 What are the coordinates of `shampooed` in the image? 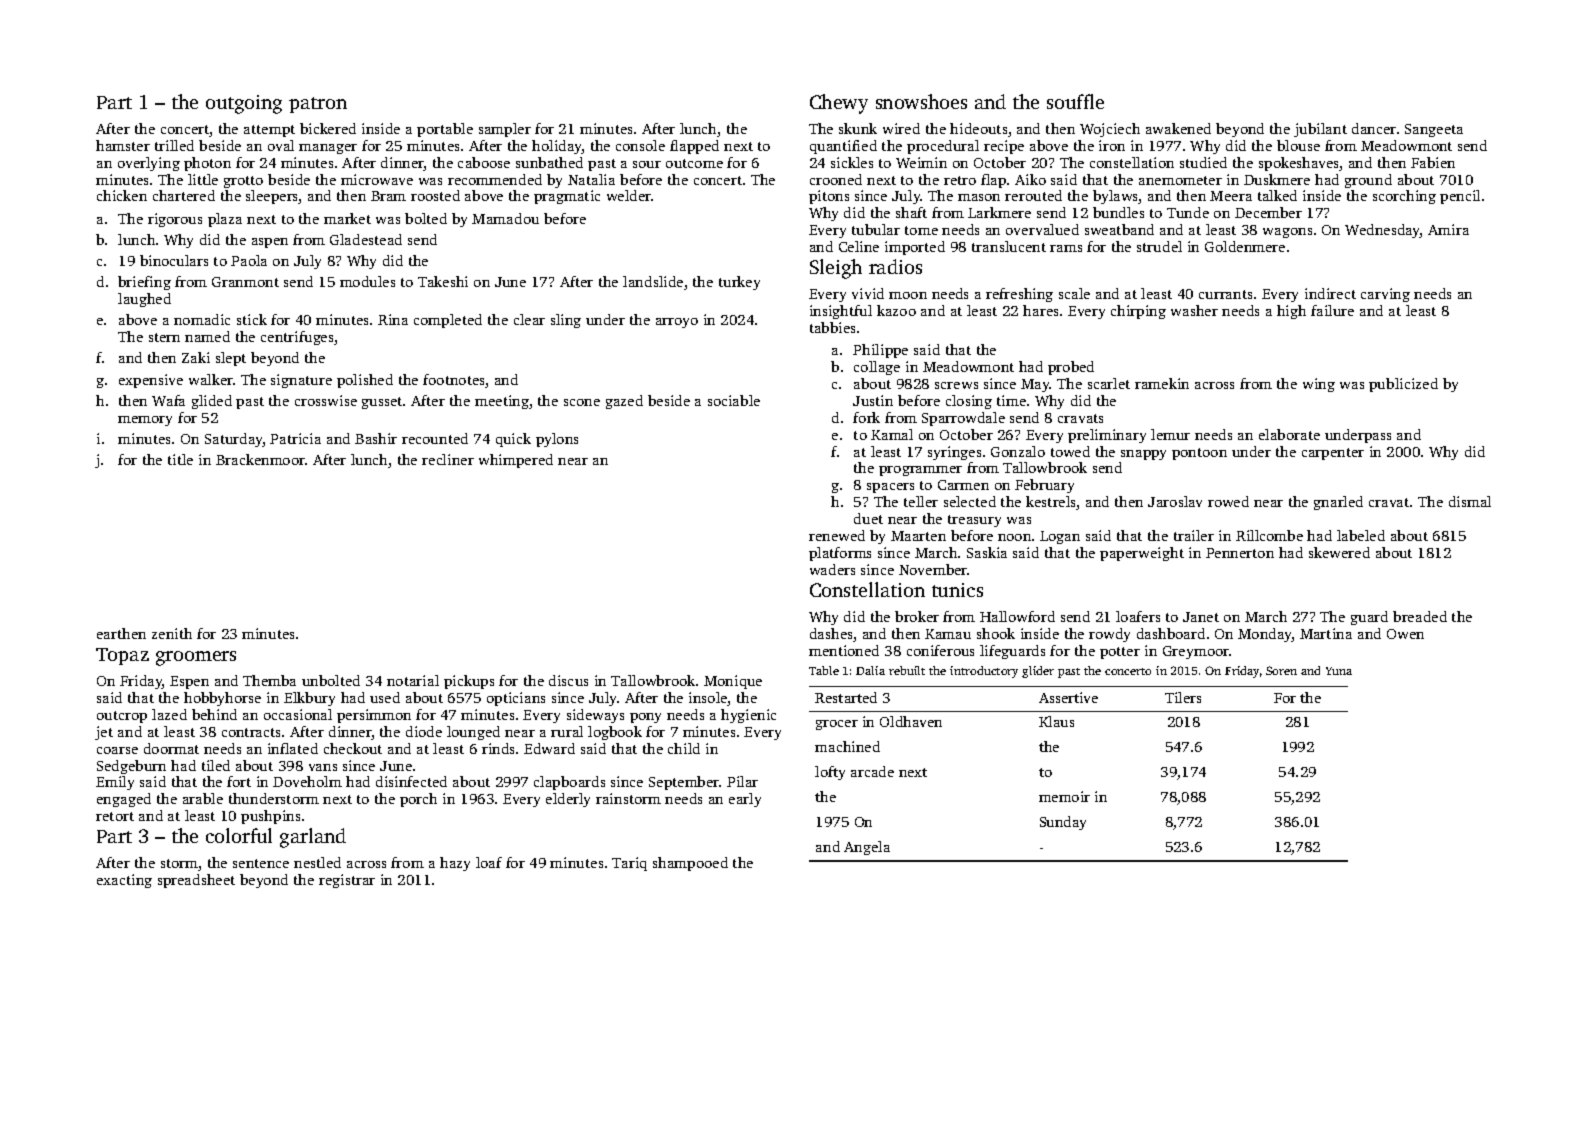 It's located at (690, 864).
